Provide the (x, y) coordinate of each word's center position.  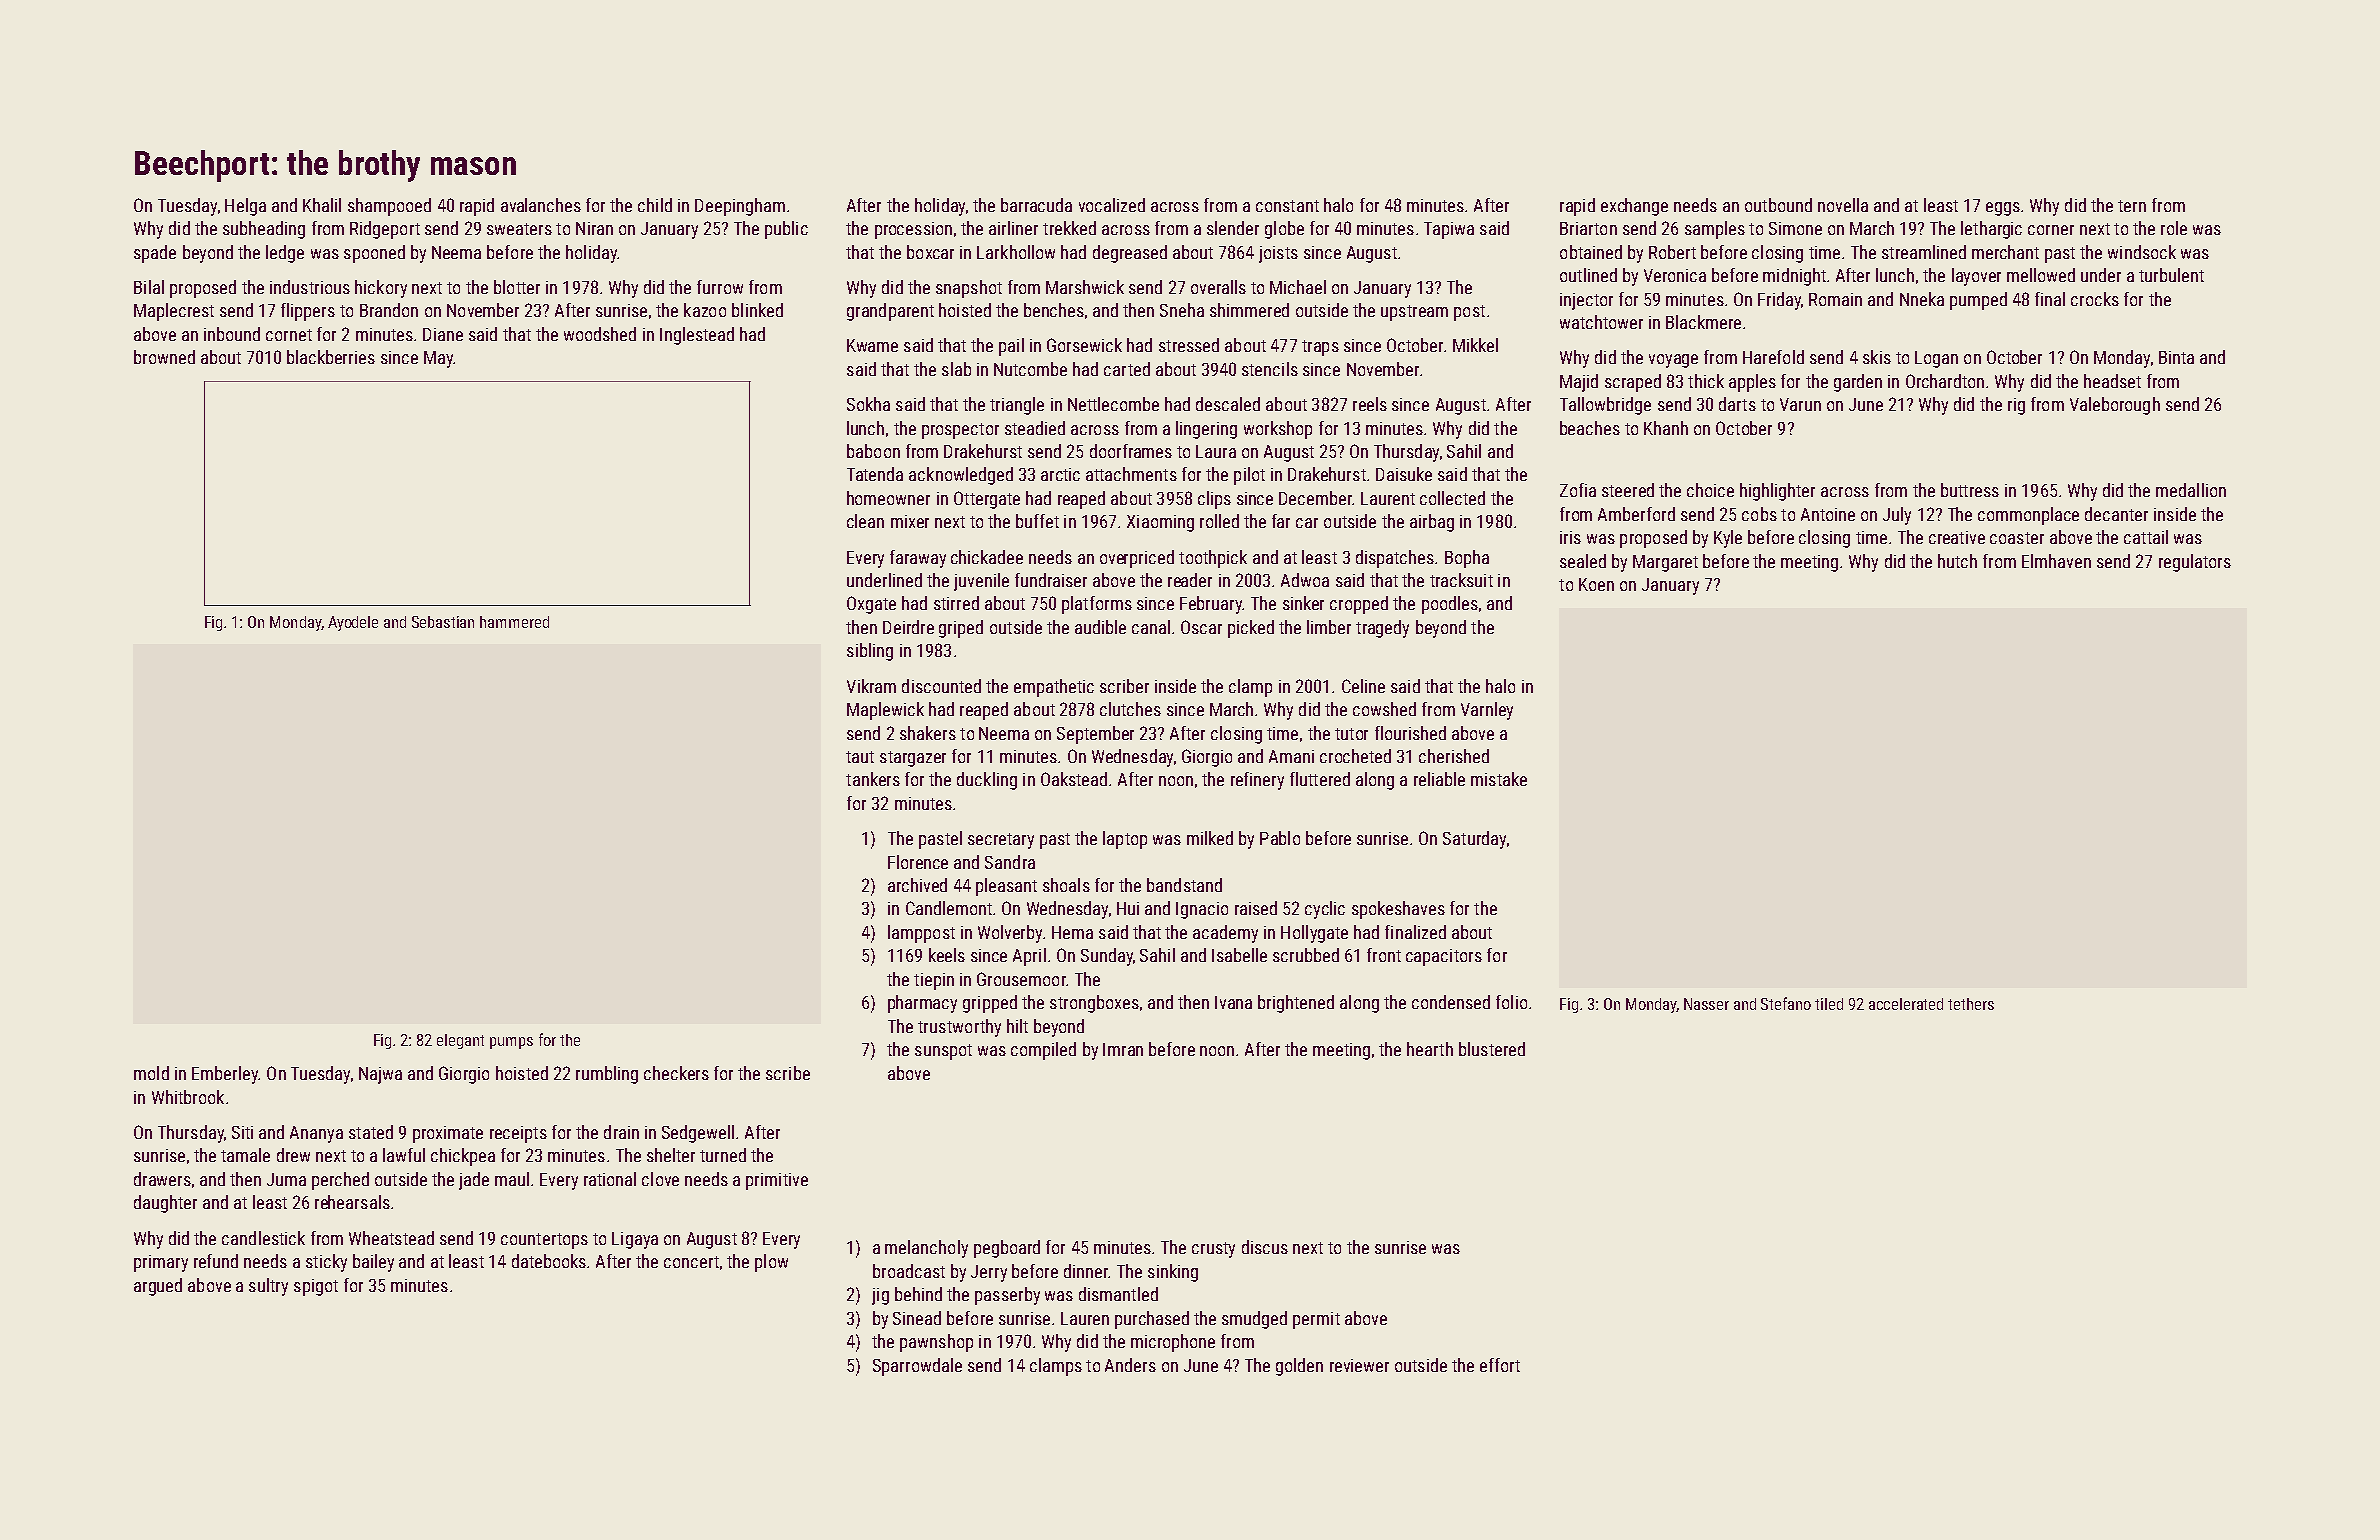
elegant (460, 1041)
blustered (1492, 1049)
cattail (2146, 537)
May (438, 359)
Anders (1130, 1365)
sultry (268, 1287)
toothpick (1213, 559)
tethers (1971, 1004)
